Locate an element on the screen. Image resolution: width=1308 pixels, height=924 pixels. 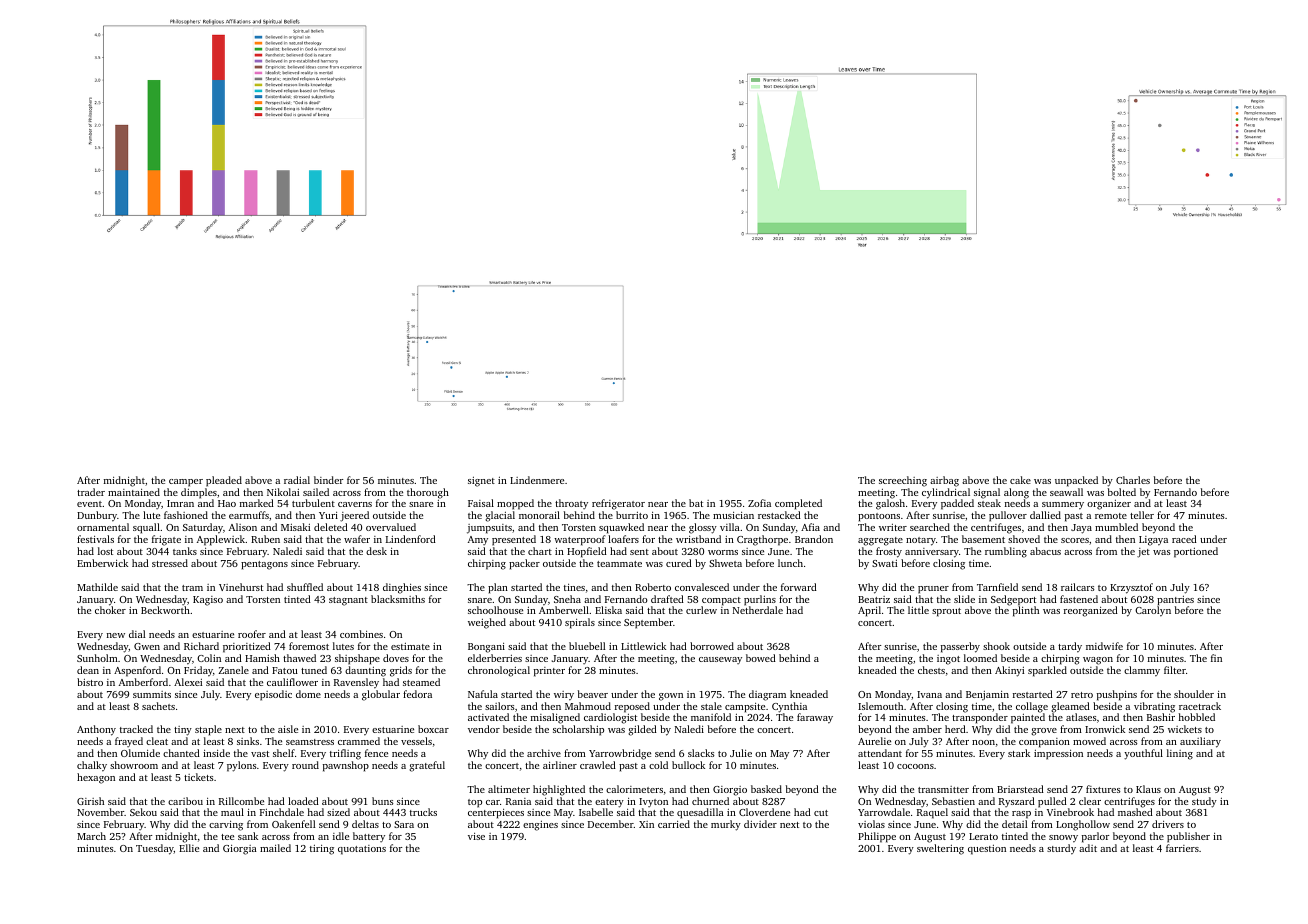
highlighted is located at coordinates (559, 790).
